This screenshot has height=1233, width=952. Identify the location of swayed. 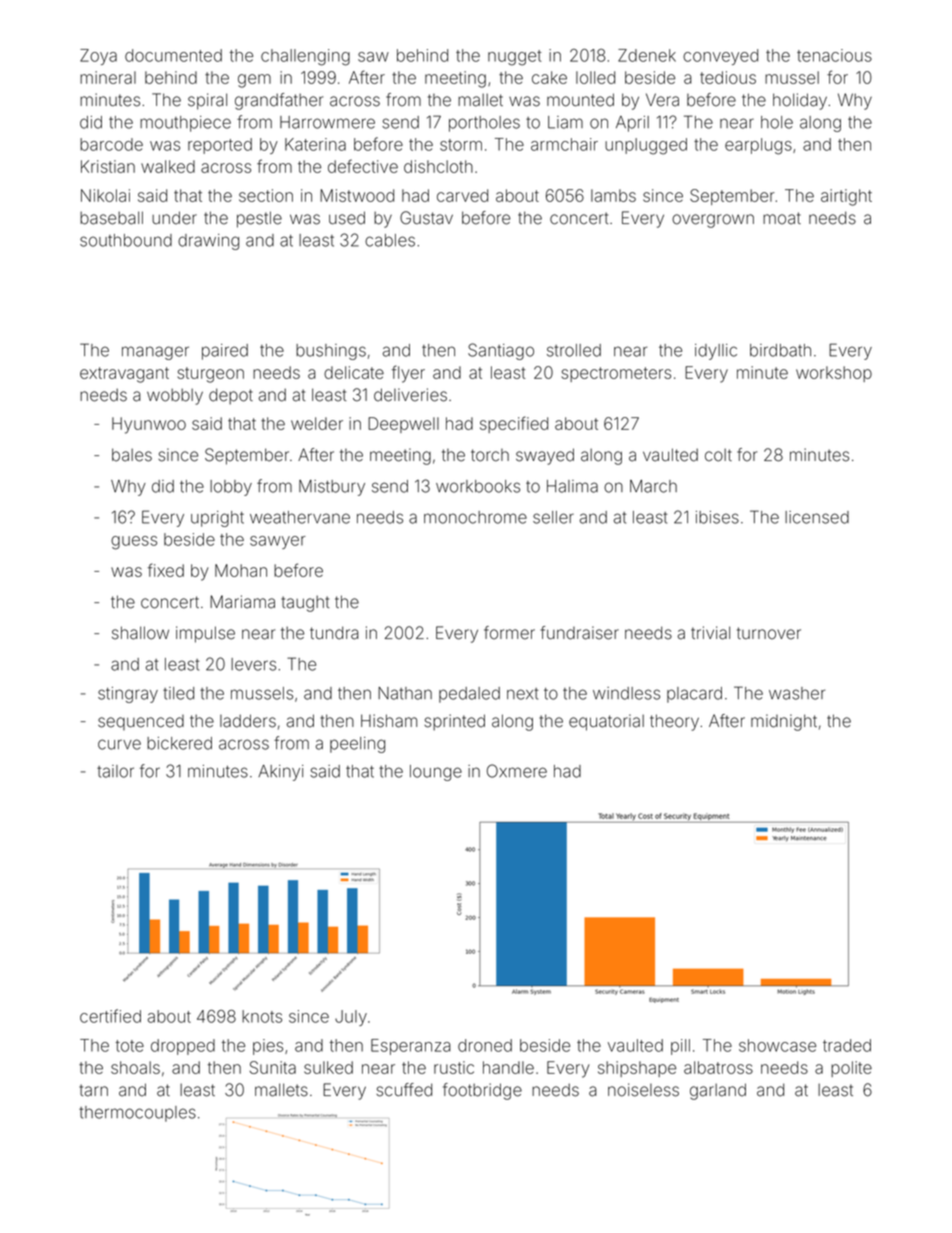
(545, 456).
